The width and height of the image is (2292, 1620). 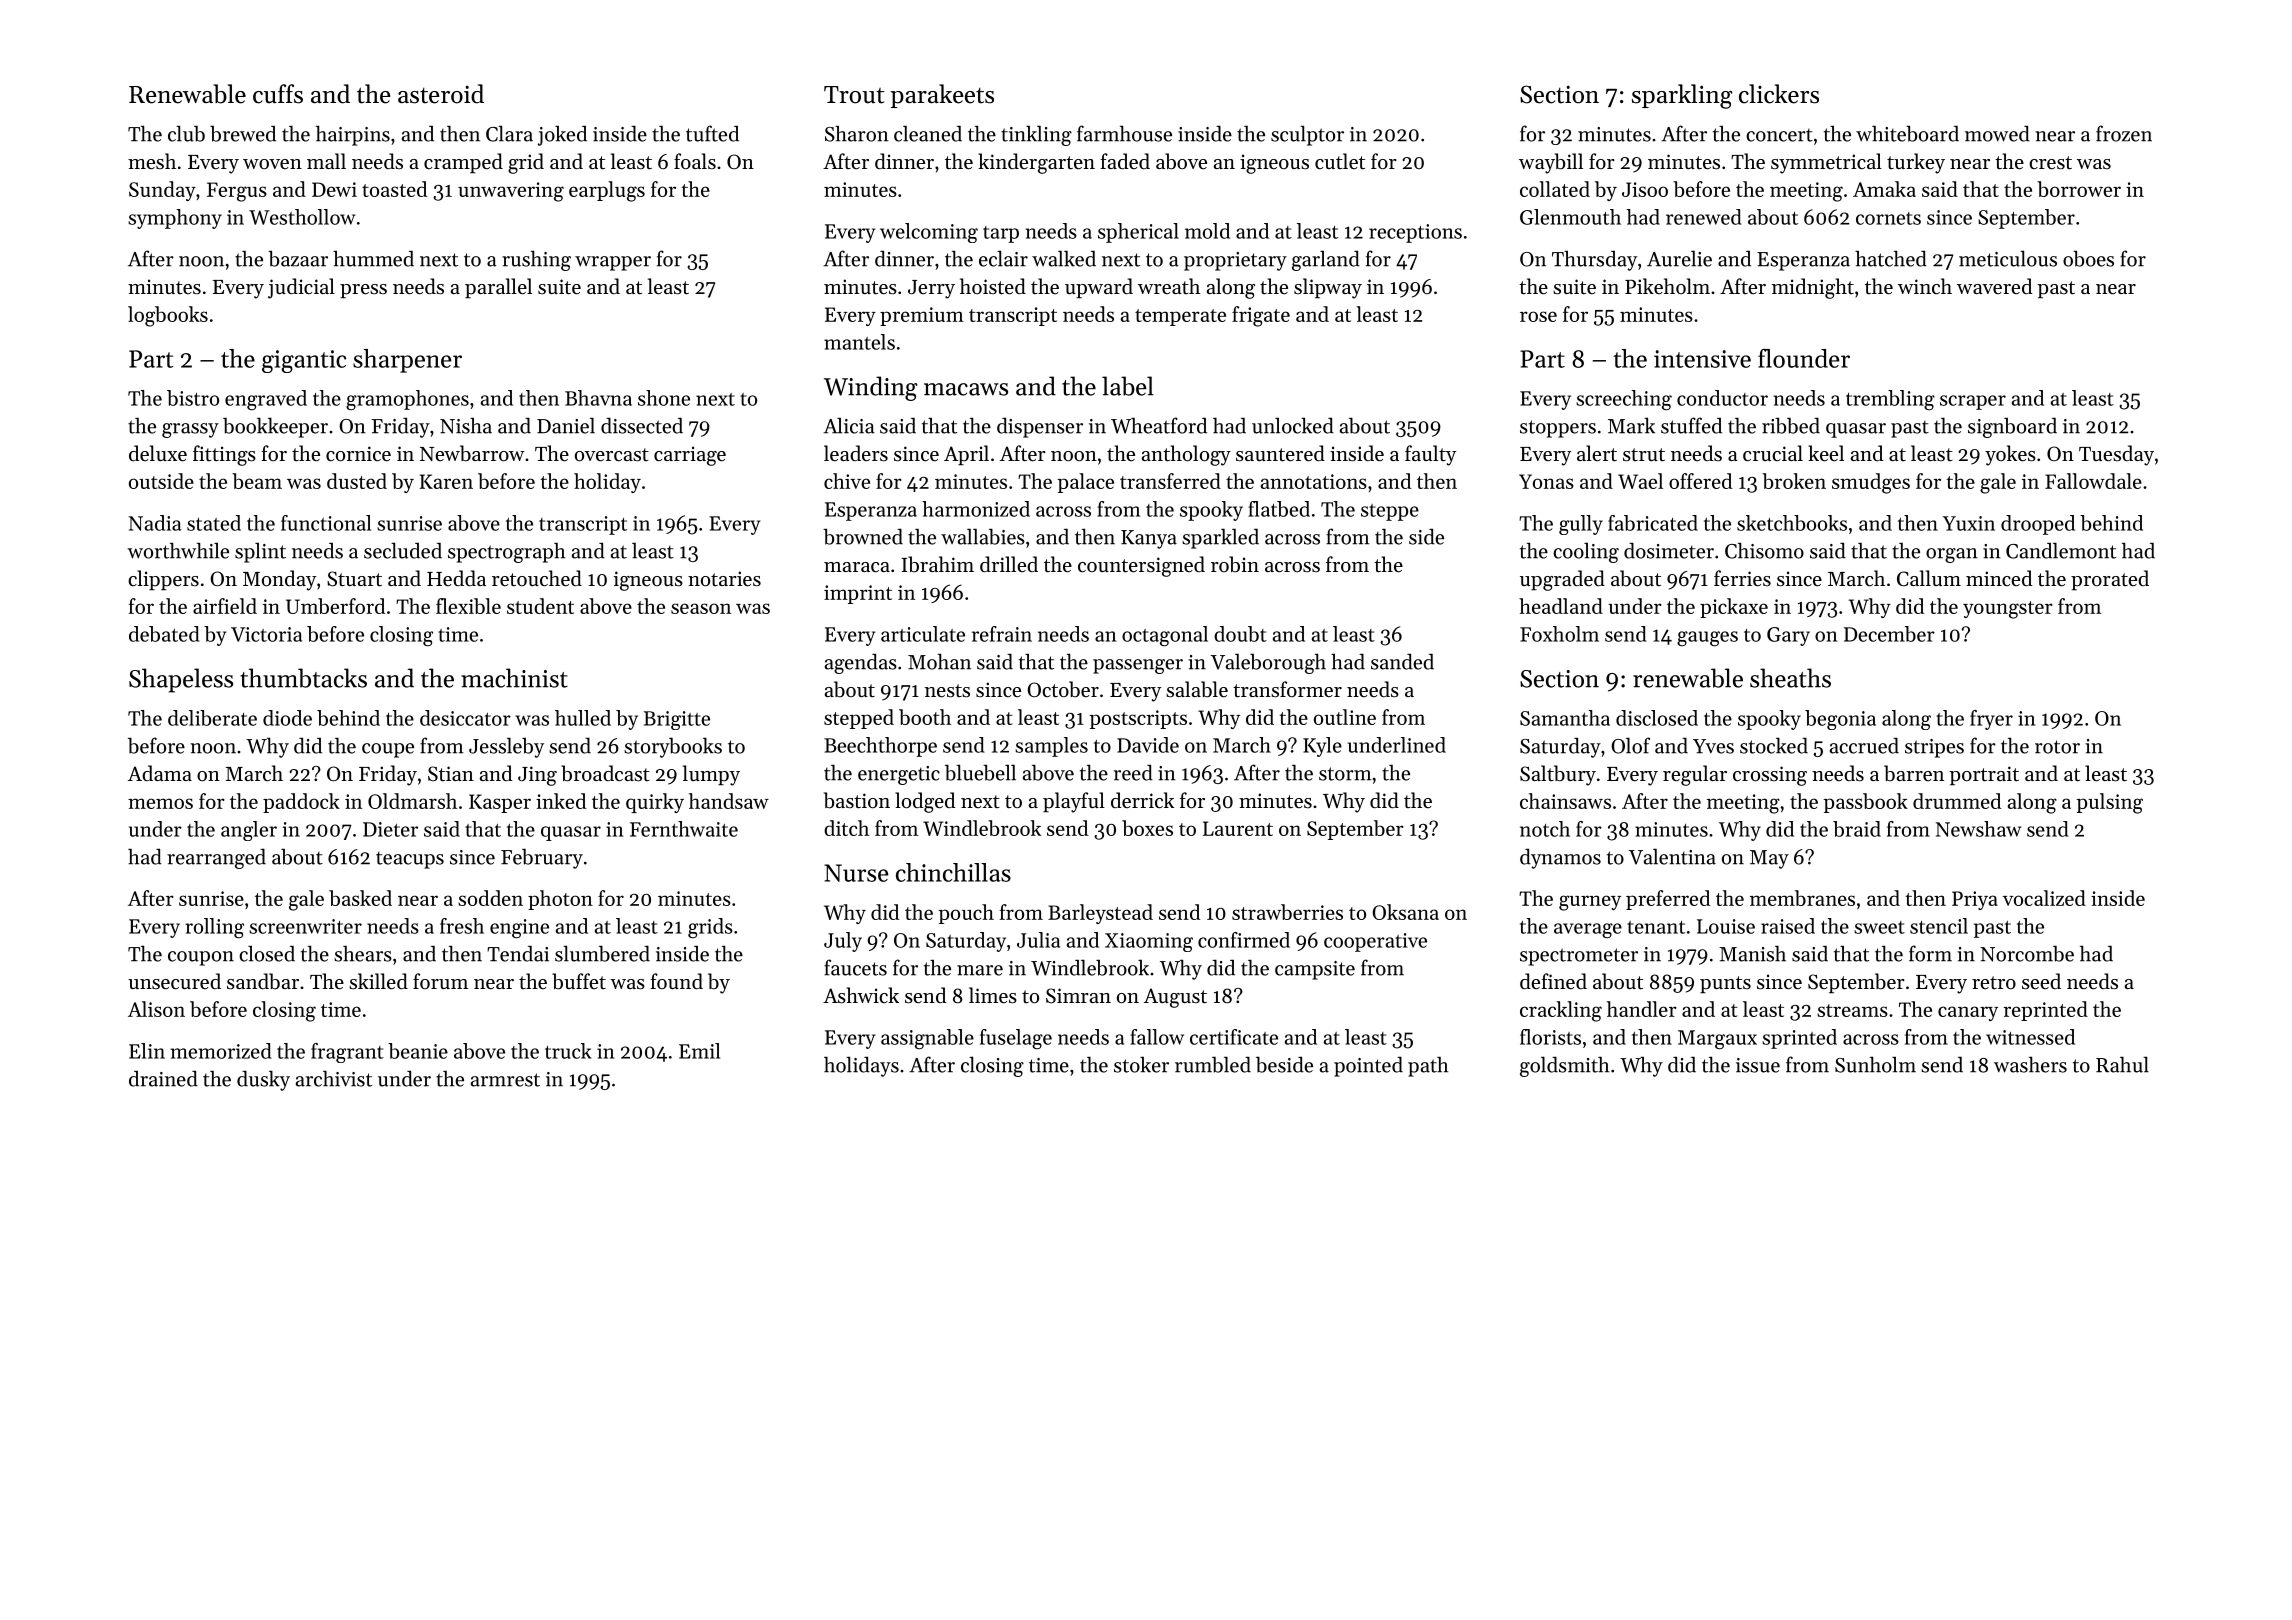 What do you see at coordinates (462, 926) in the image?
I see `fresh` at bounding box center [462, 926].
